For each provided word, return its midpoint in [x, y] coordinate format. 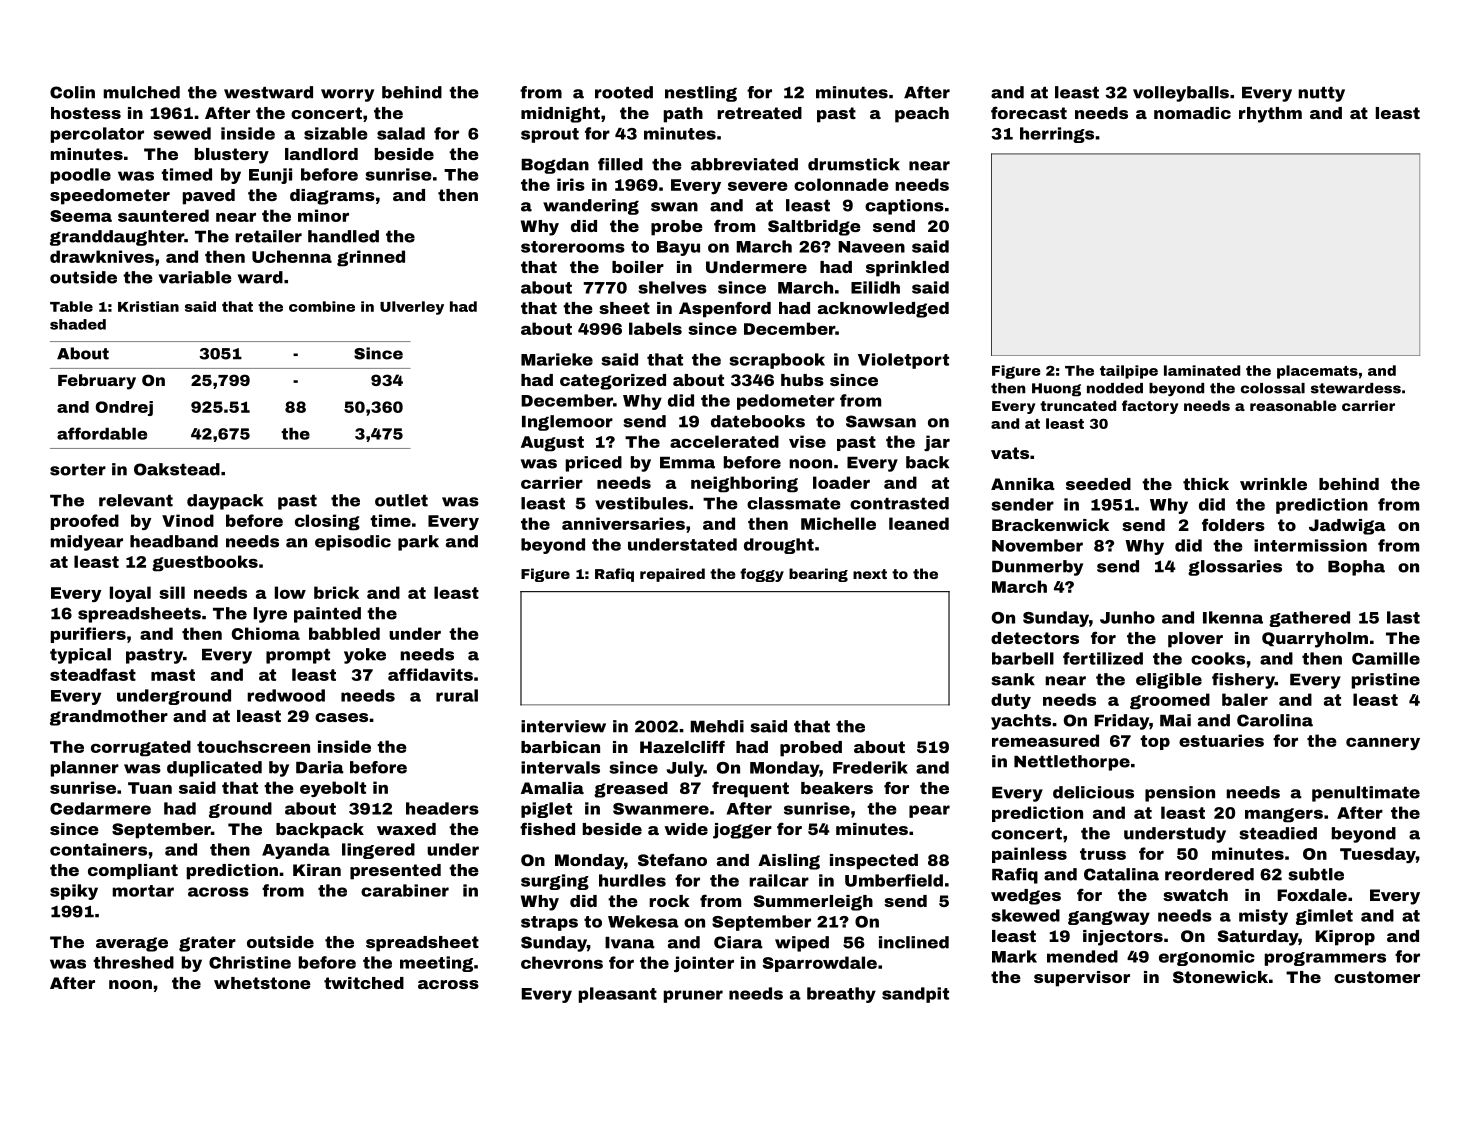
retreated [759, 113]
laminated [1202, 370]
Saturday [1258, 938]
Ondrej [124, 408]
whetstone [262, 983]
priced [594, 464]
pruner [693, 996]
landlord [321, 154]
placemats [1317, 372]
